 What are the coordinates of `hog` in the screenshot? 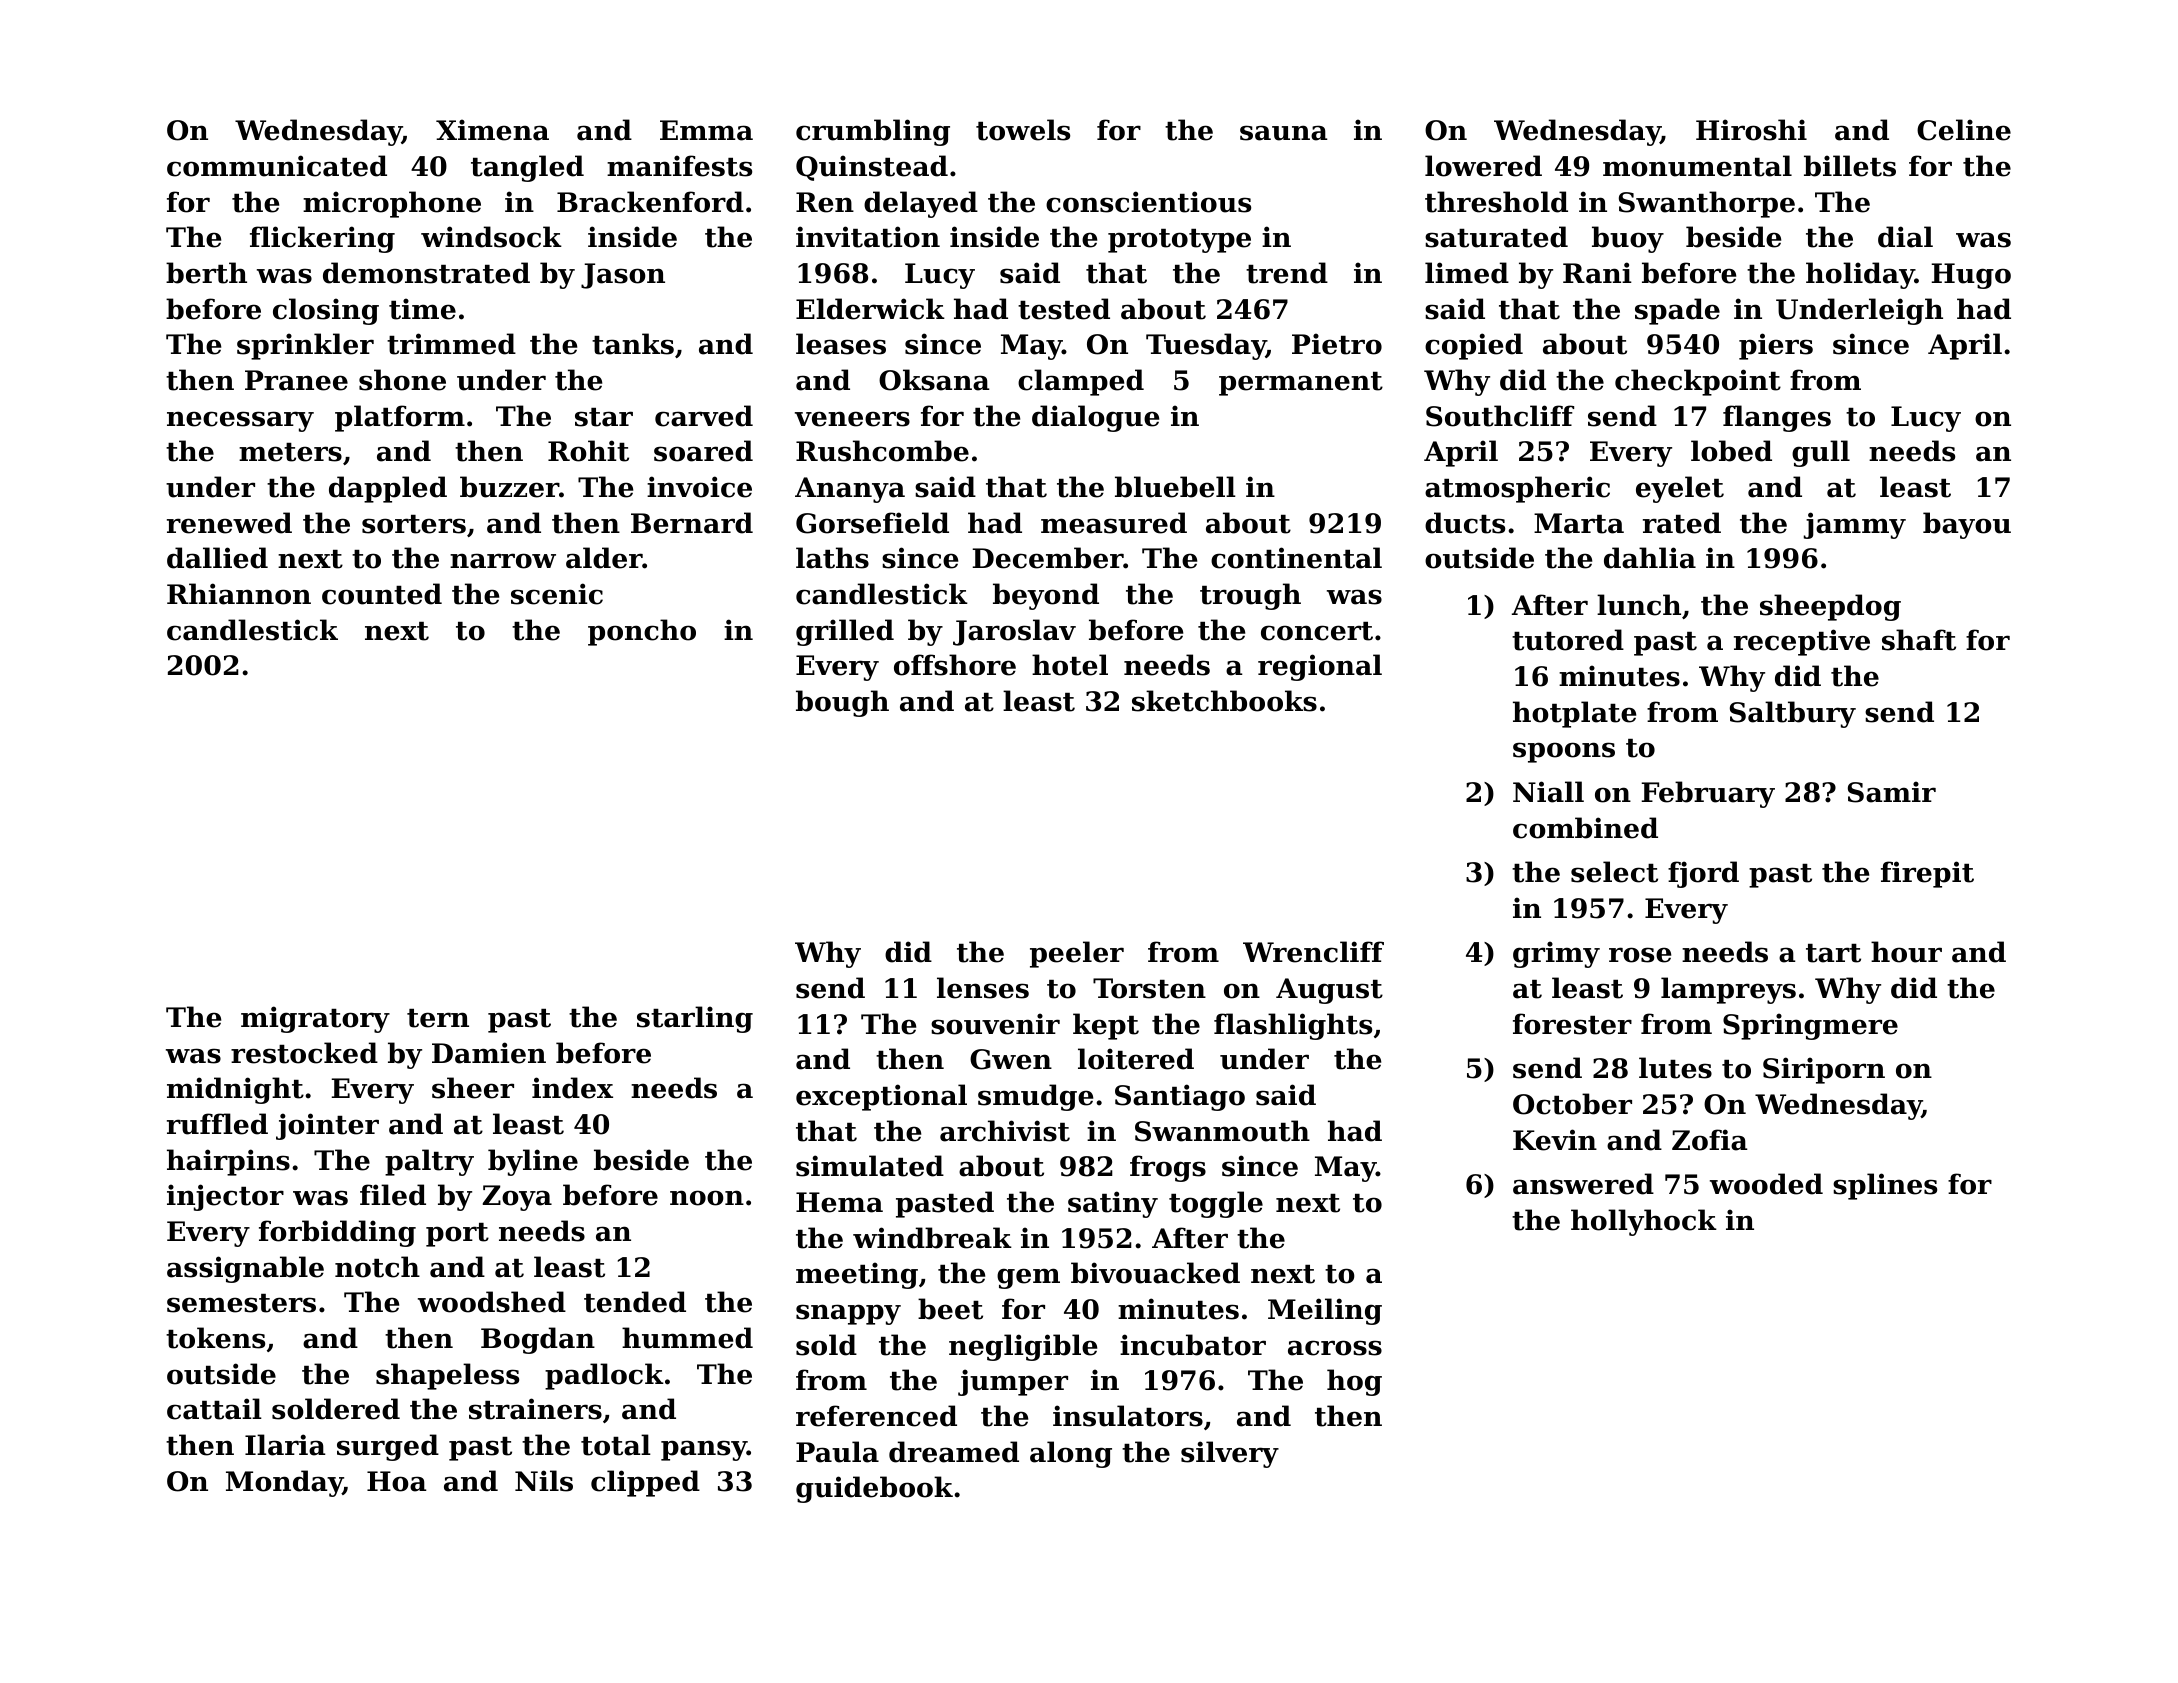 It's located at (1354, 1382).
